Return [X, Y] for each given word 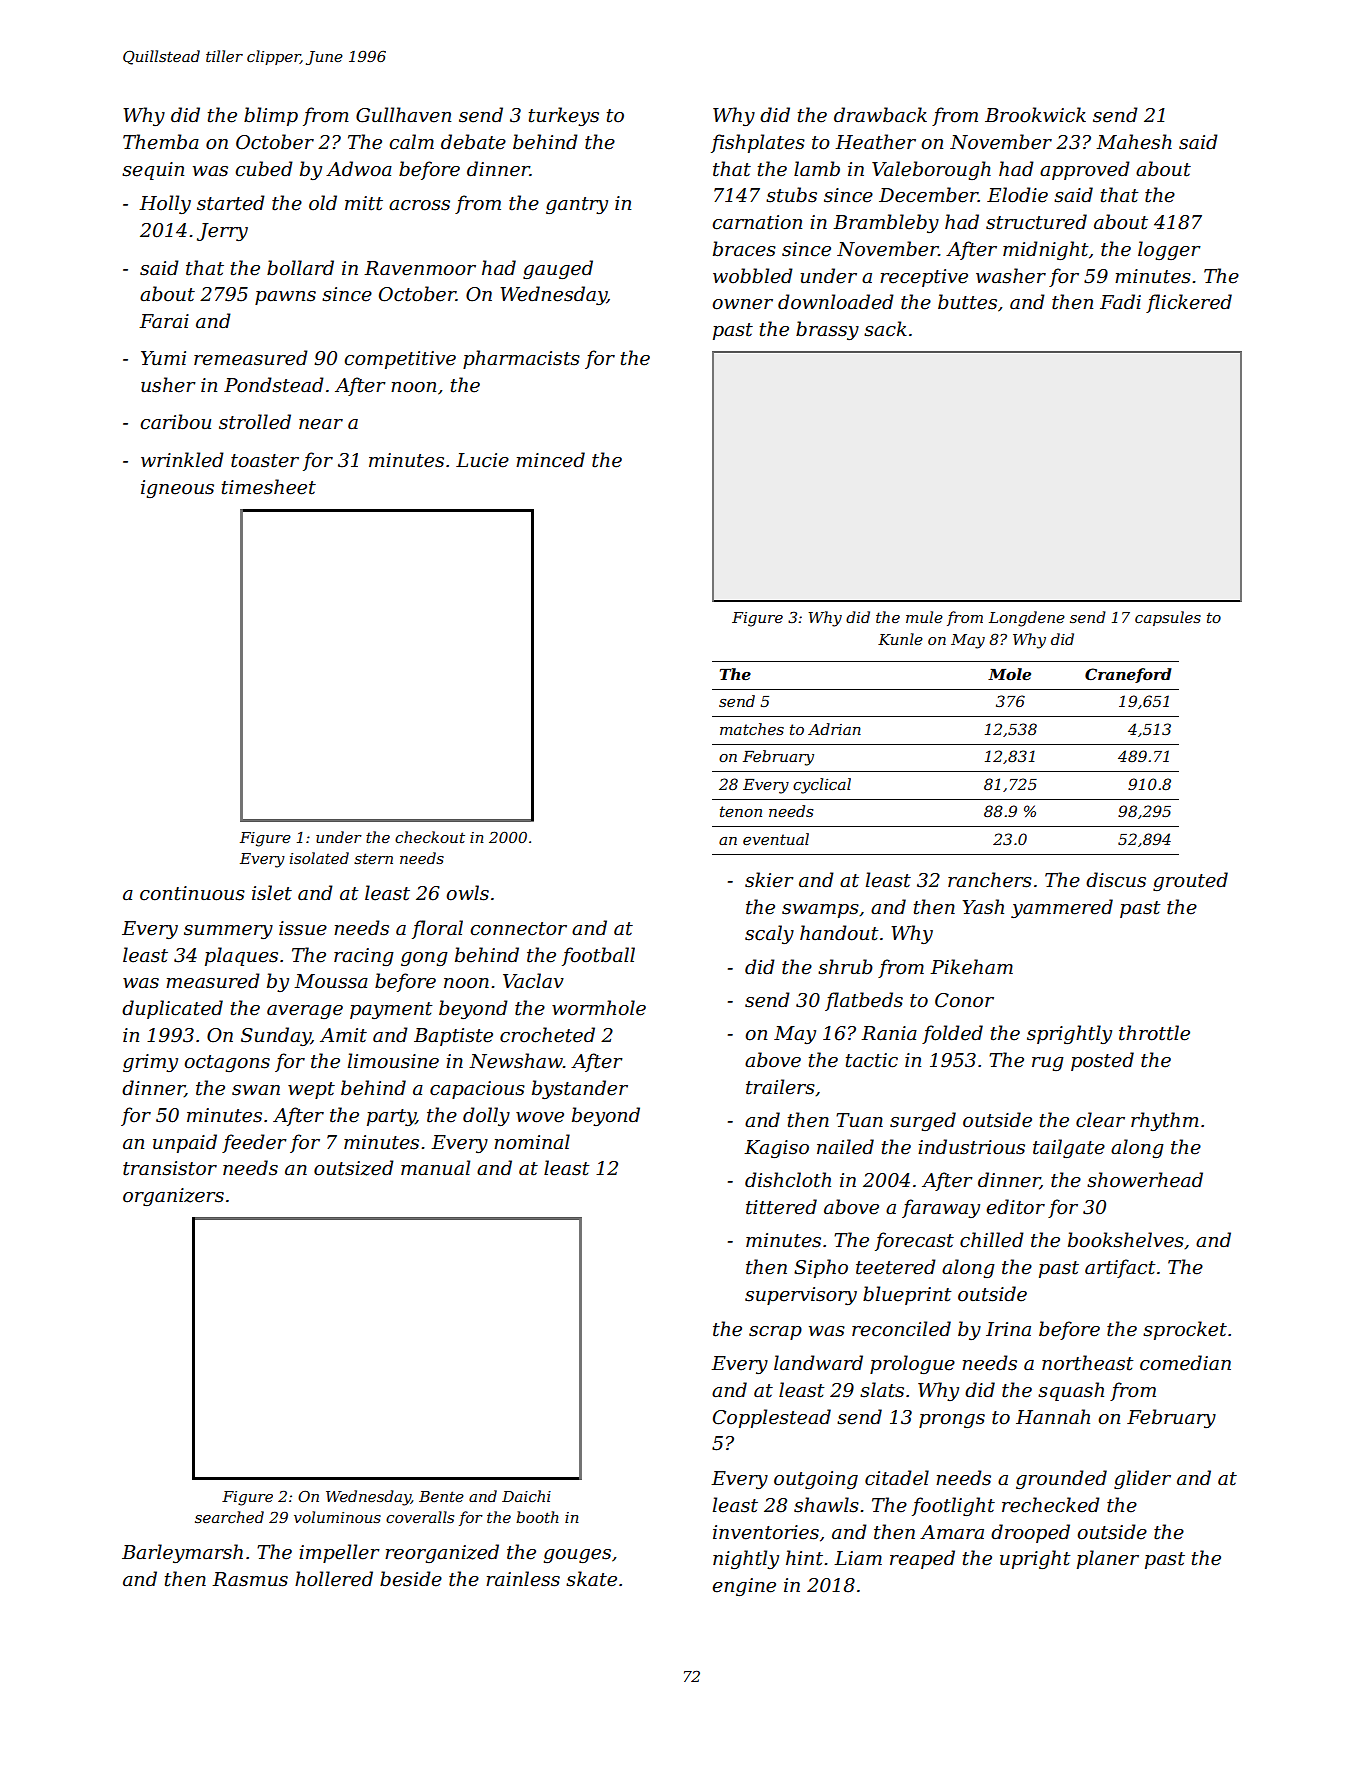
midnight [1045, 250]
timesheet [269, 487]
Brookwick [1035, 115]
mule [924, 617]
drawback [880, 115]
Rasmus [250, 1579]
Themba [161, 142]
